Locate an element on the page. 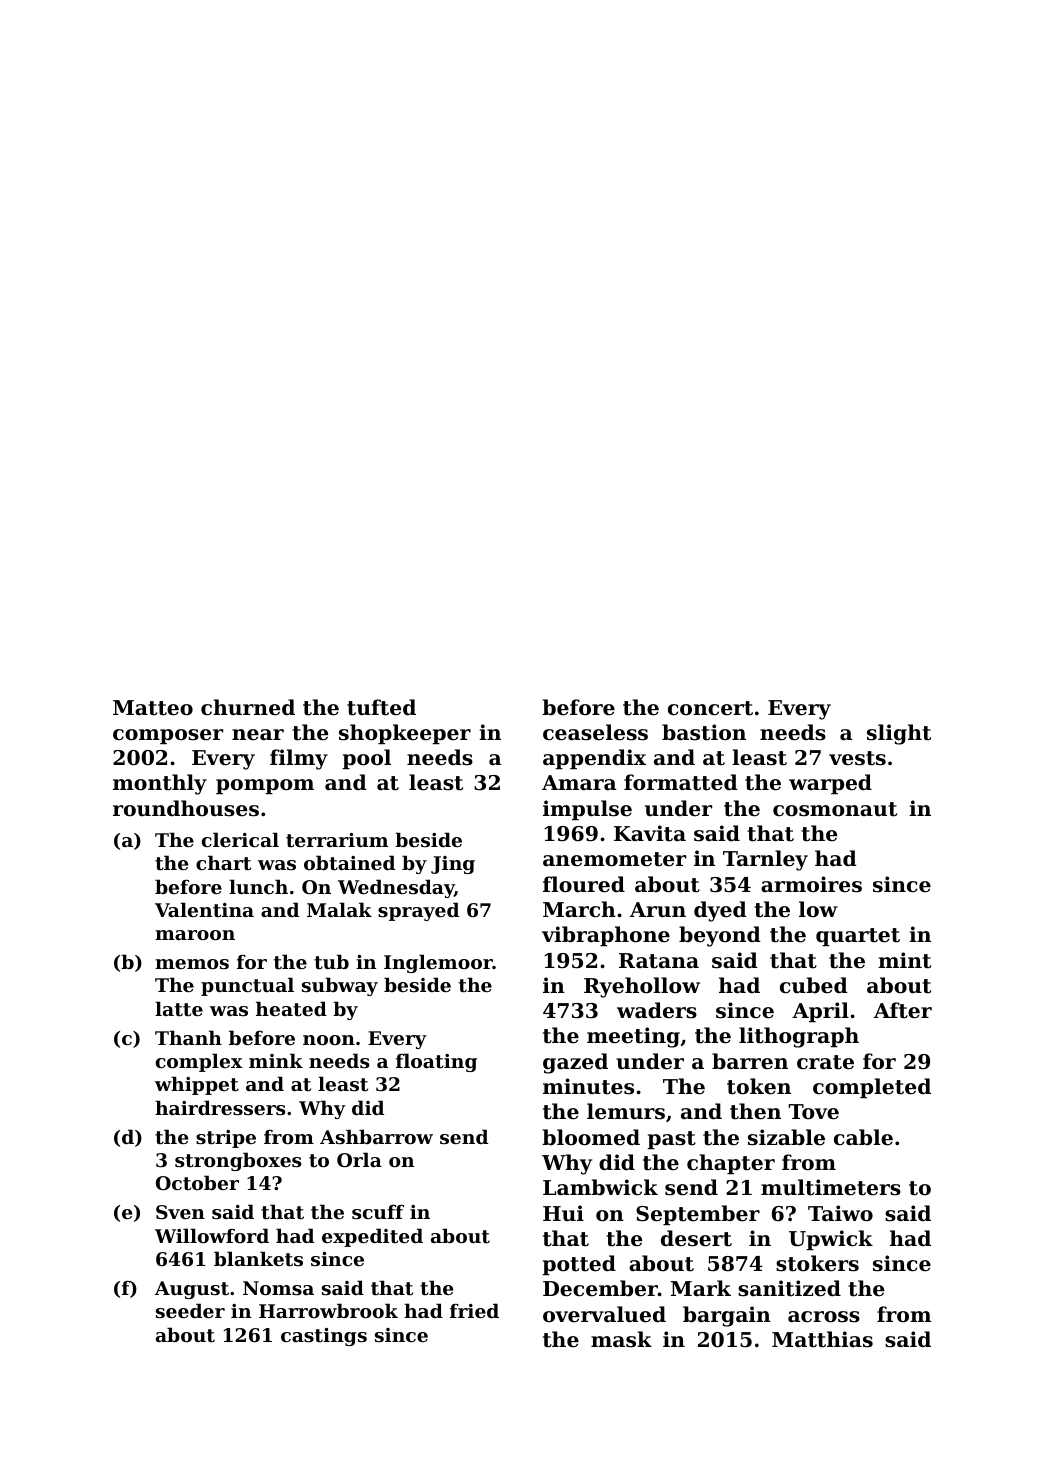 The image size is (1044, 1483). roundhouses is located at coordinates (186, 808).
